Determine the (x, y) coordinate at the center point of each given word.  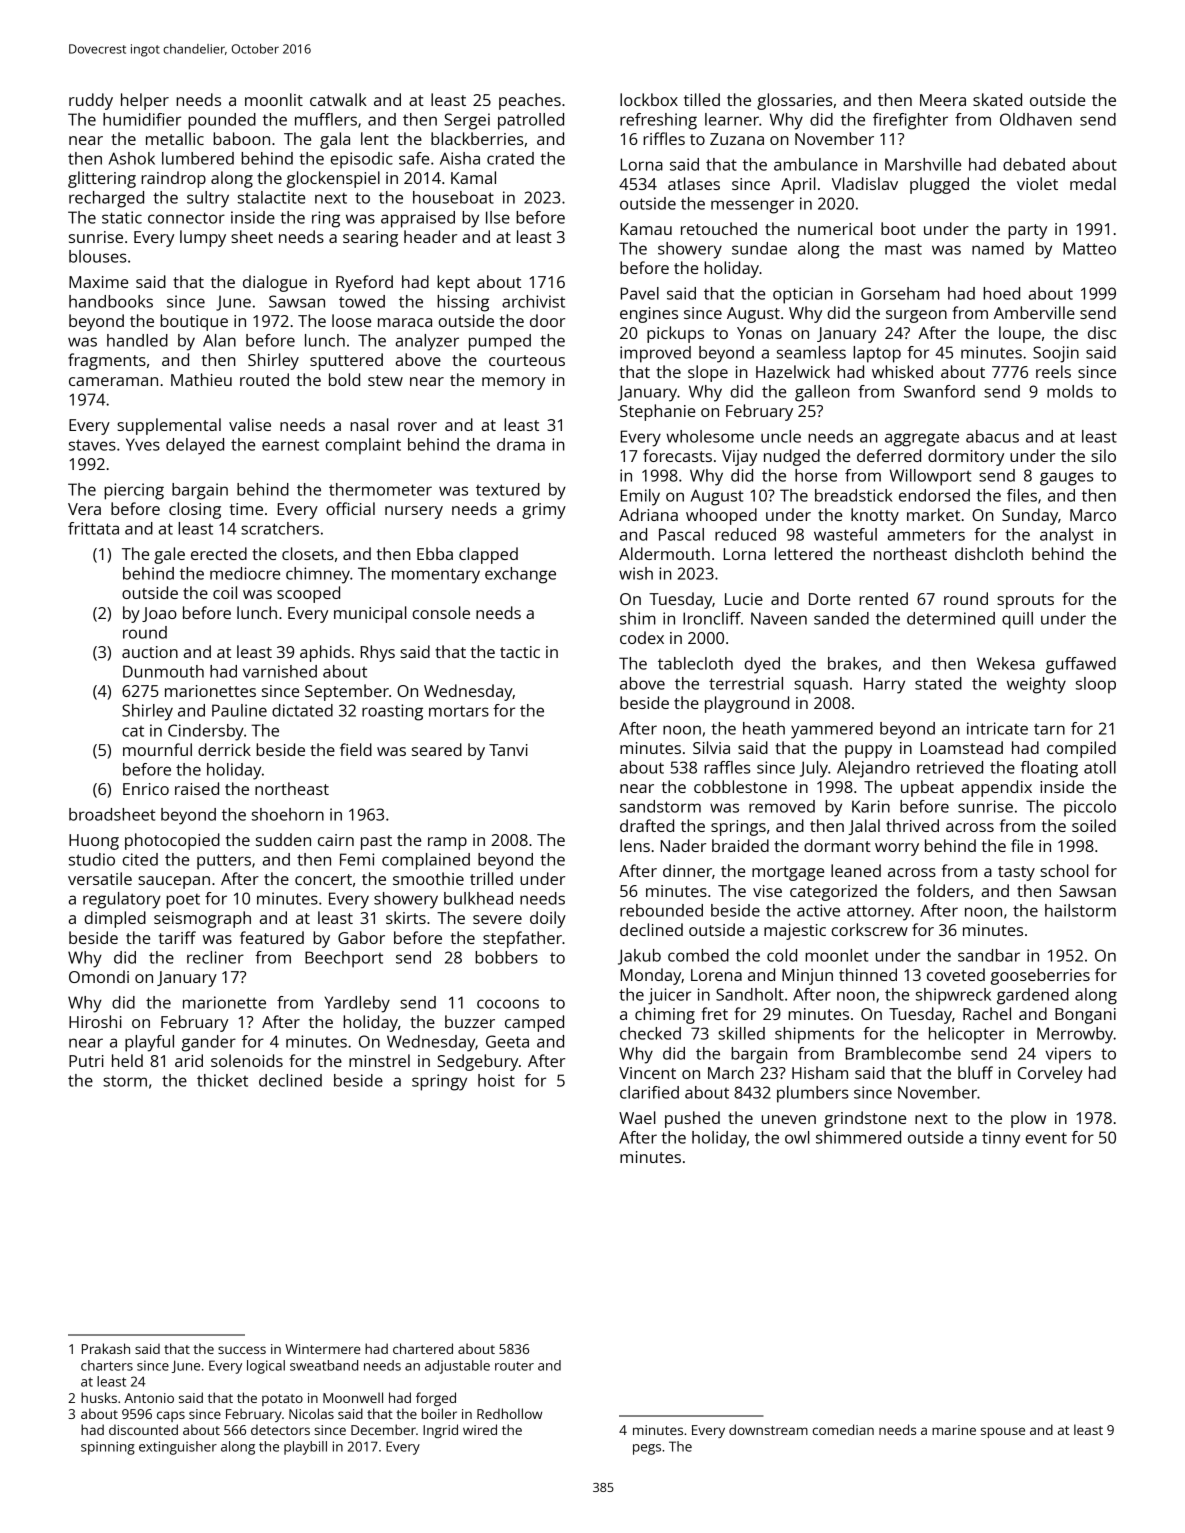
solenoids (247, 1060)
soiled (1094, 825)
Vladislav (865, 183)
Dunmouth (163, 671)
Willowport (930, 477)
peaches (530, 101)
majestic (795, 931)
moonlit (274, 99)
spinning (108, 1448)
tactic (520, 652)
